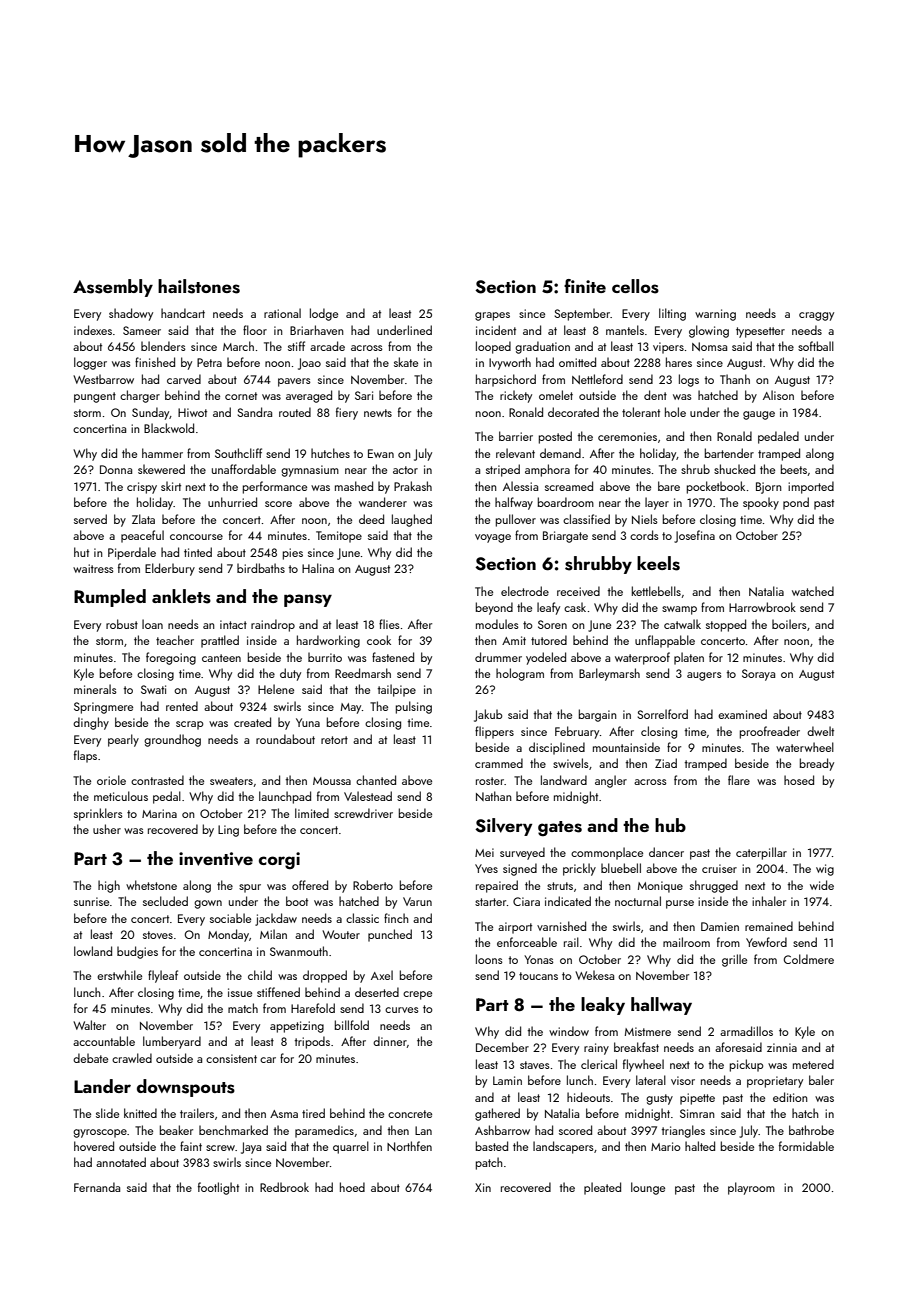 This page has width=908, height=1316. I want to click on Assembly, so click(113, 288).
